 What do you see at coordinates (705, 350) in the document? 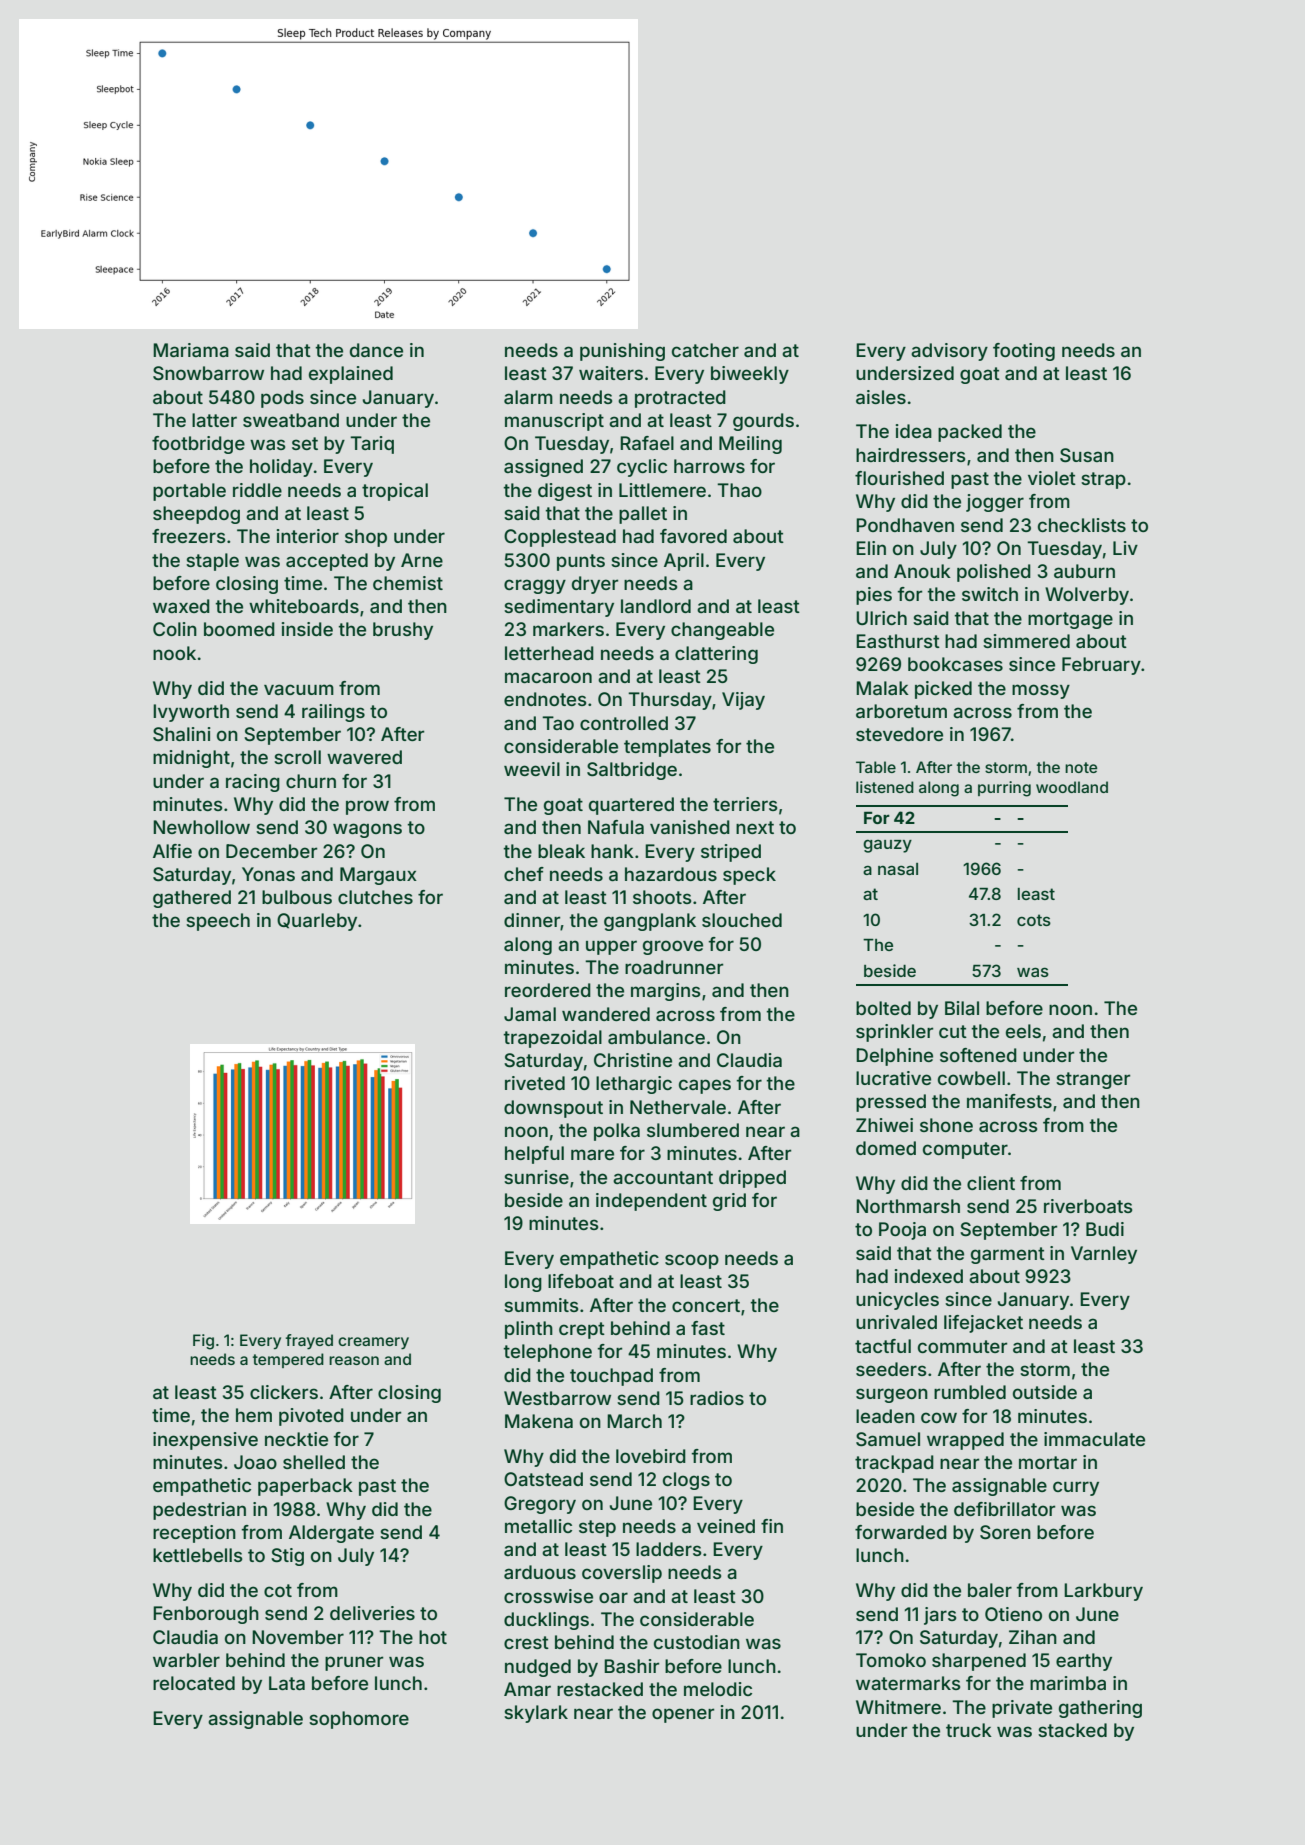
I see `catcher` at bounding box center [705, 350].
